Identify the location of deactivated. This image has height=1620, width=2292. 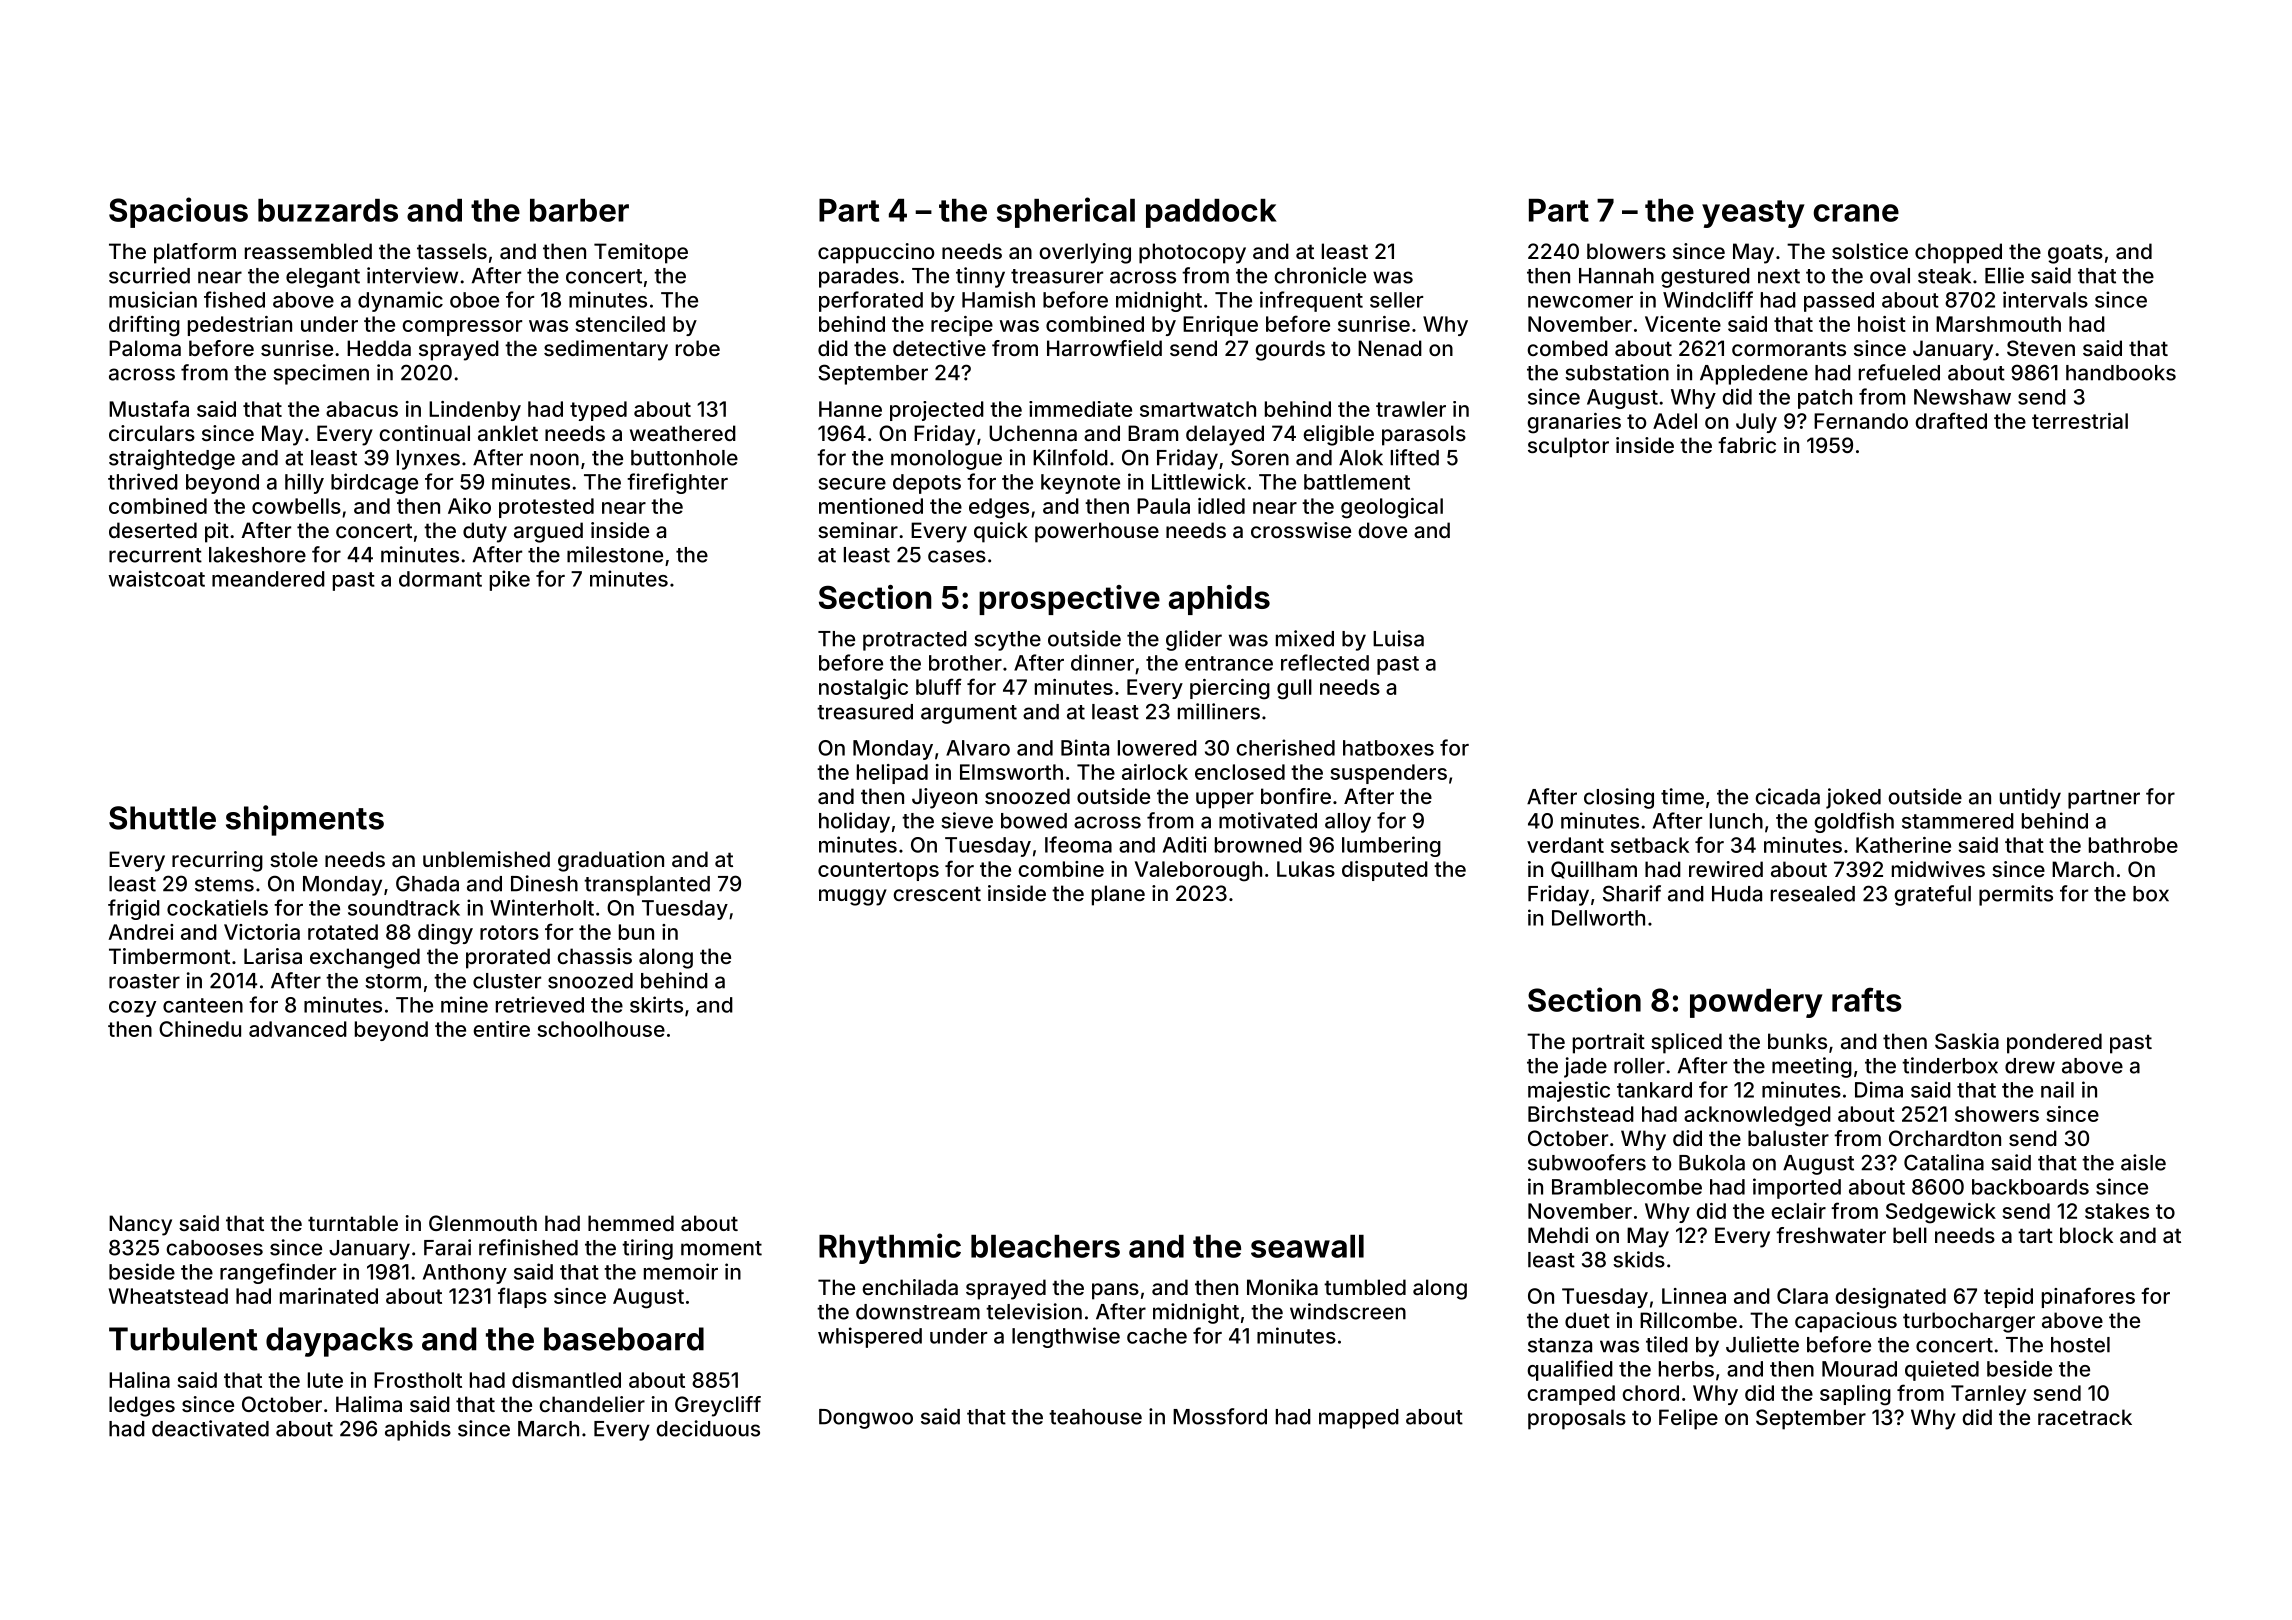
(210, 1428).
